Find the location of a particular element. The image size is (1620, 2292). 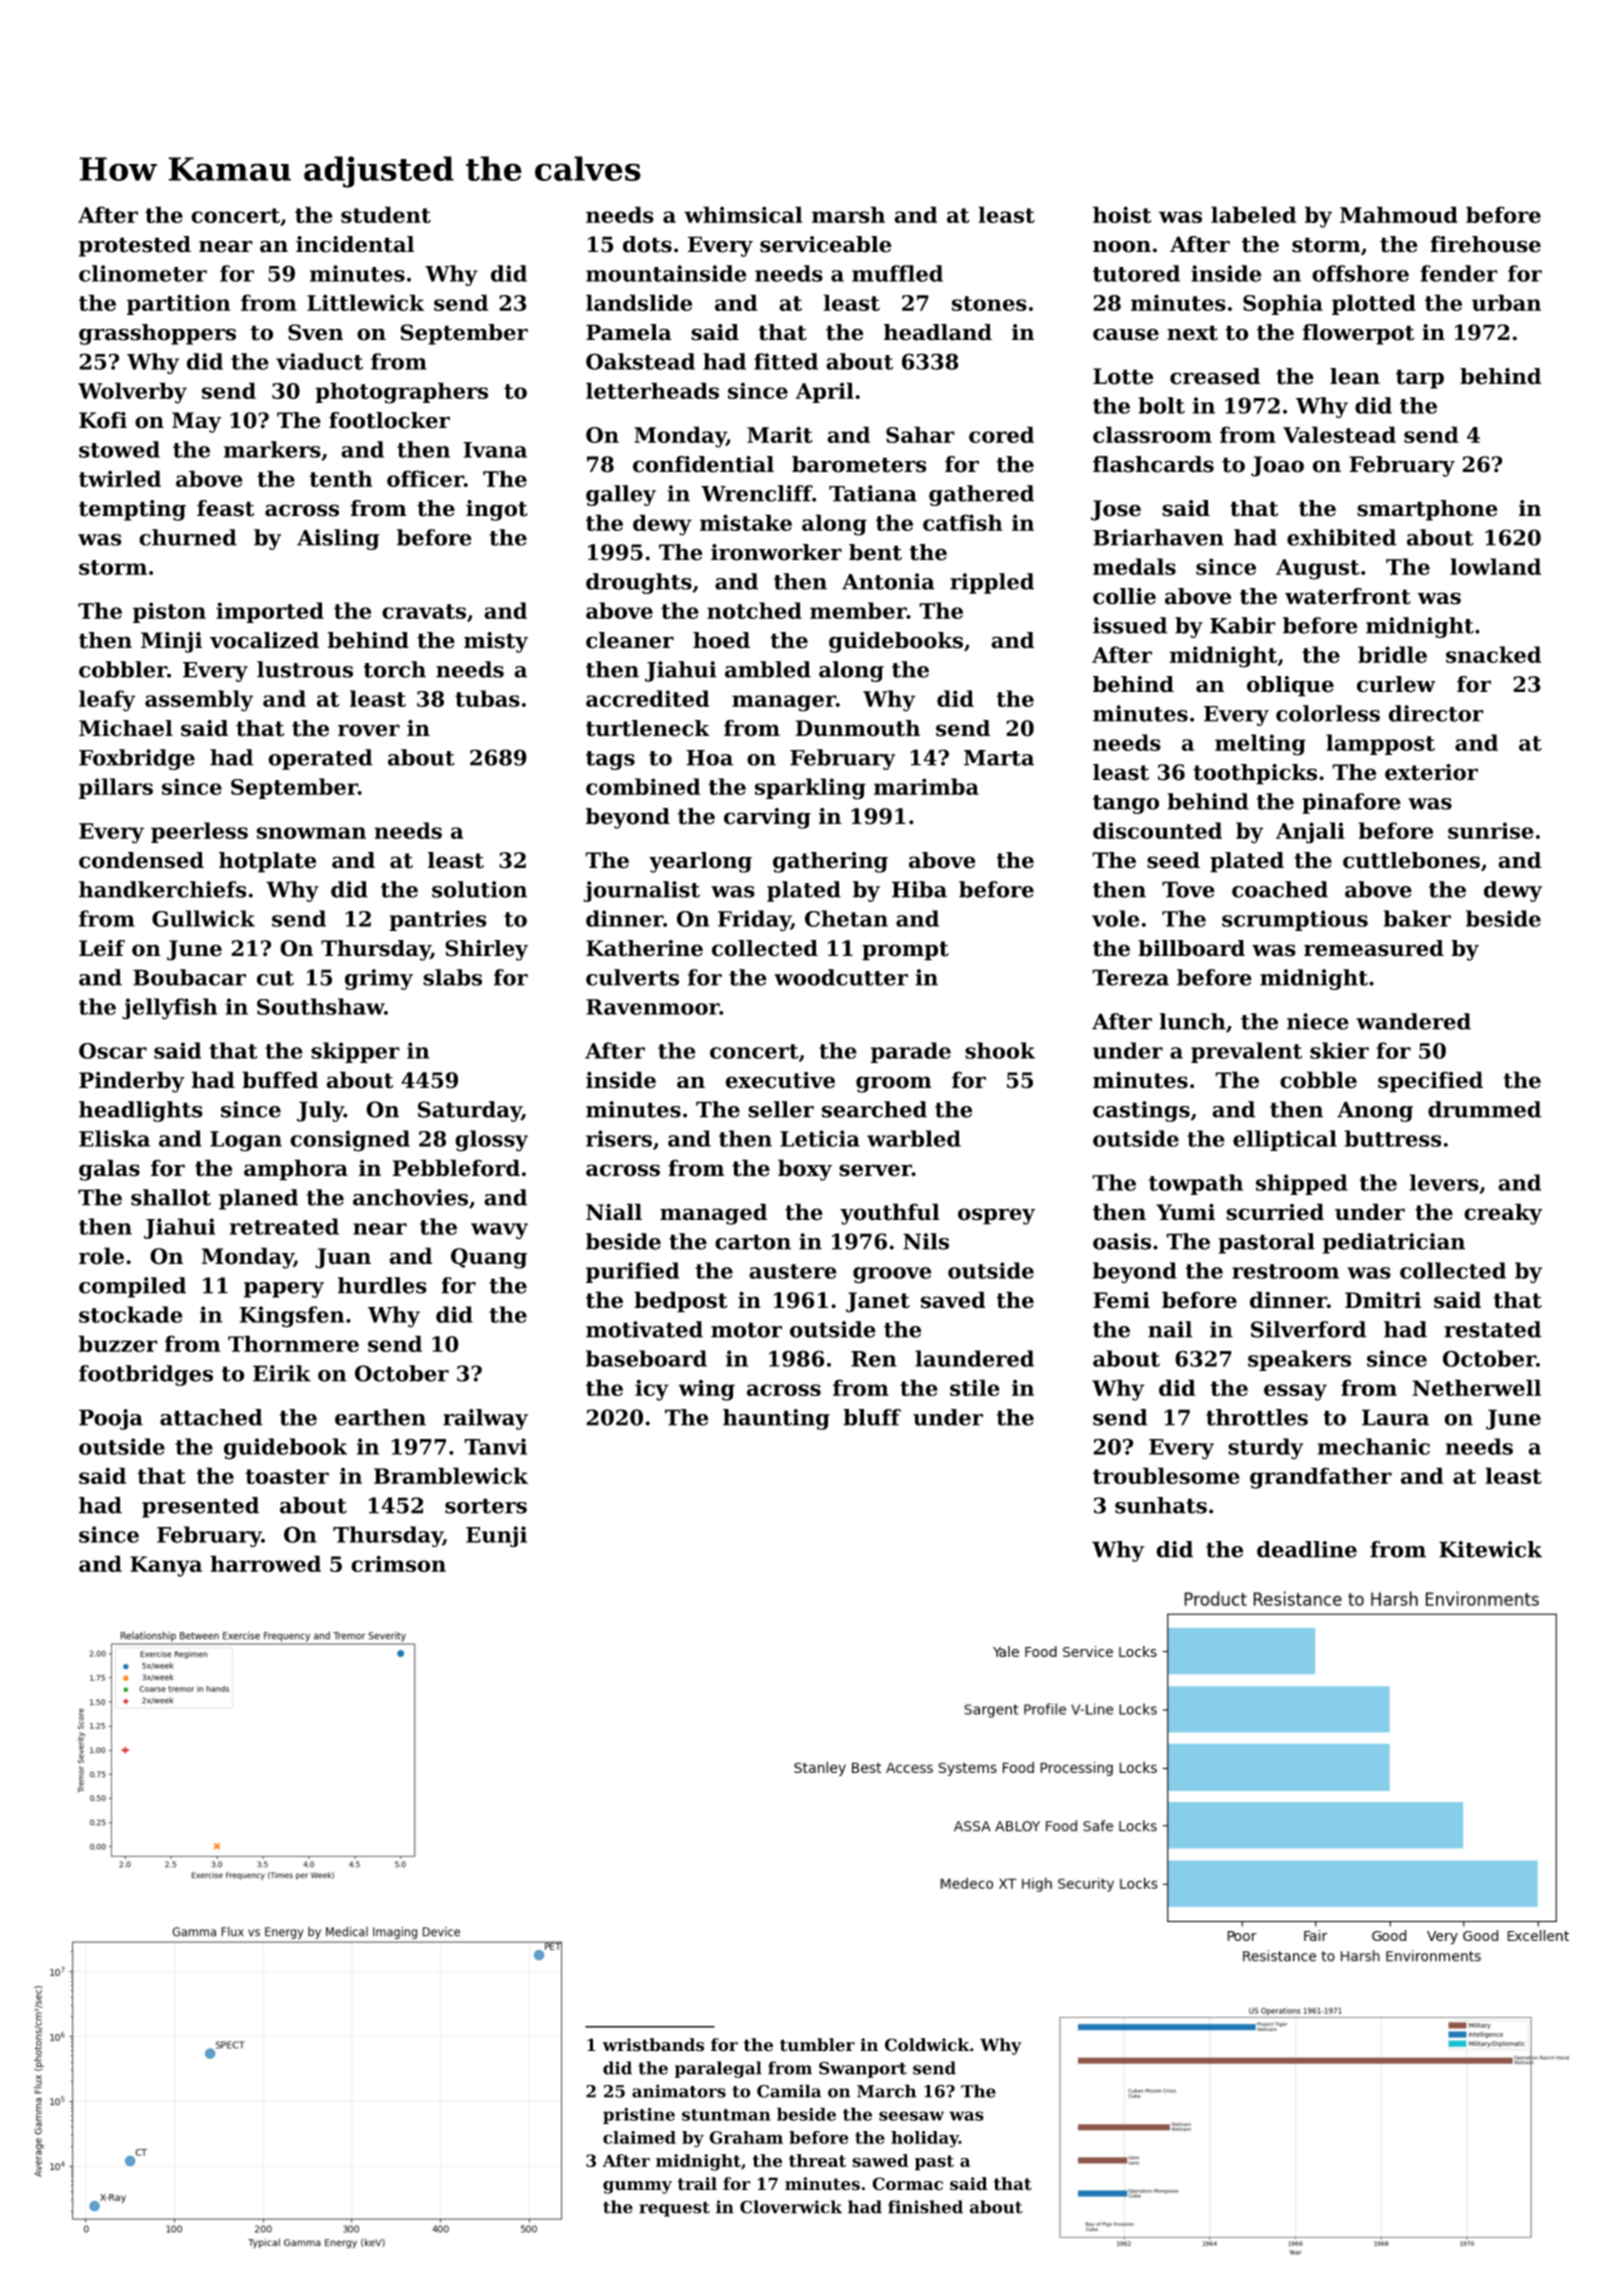

Kanya is located at coordinates (166, 1566).
